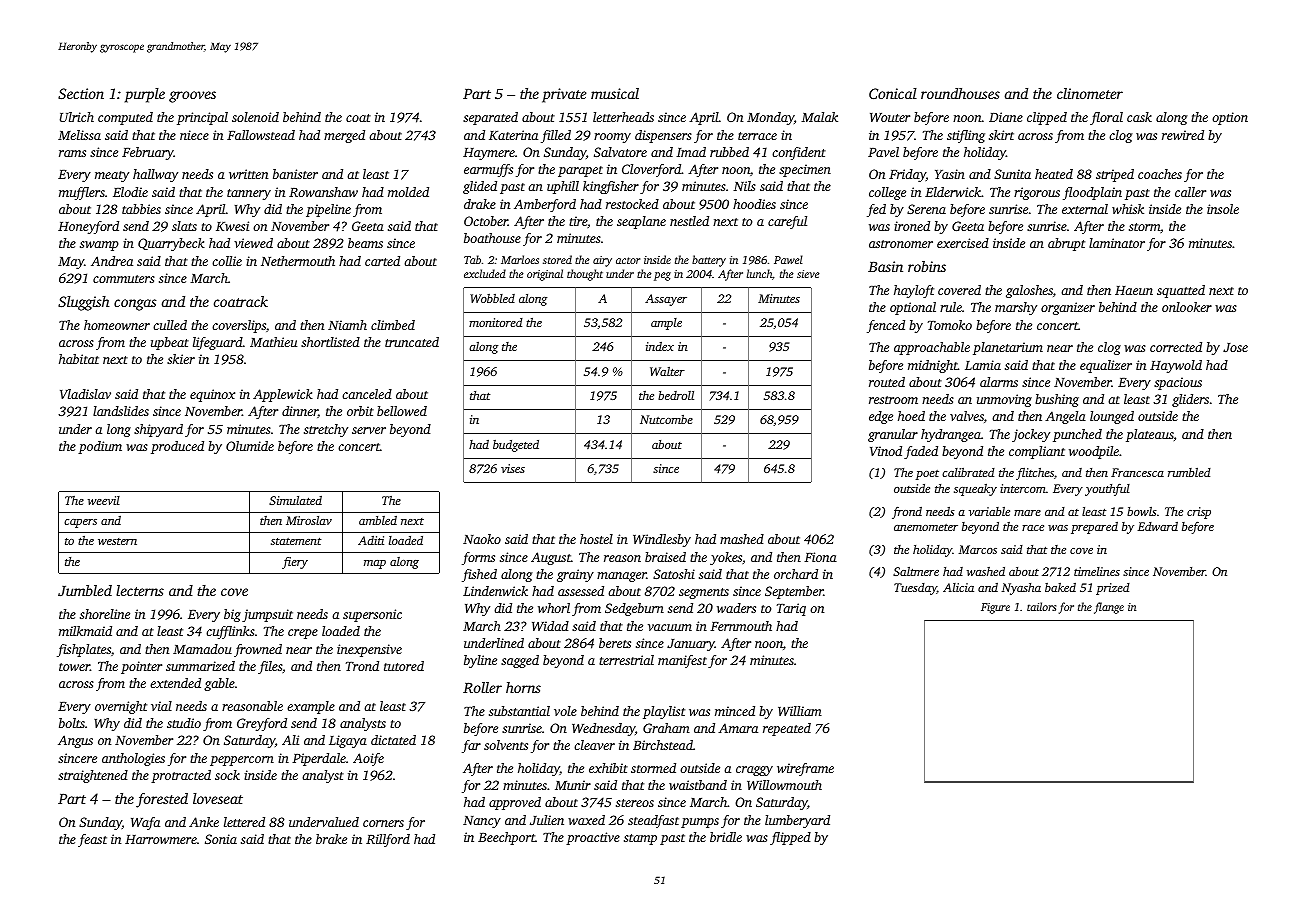  What do you see at coordinates (227, 775) in the image?
I see `sock` at bounding box center [227, 775].
